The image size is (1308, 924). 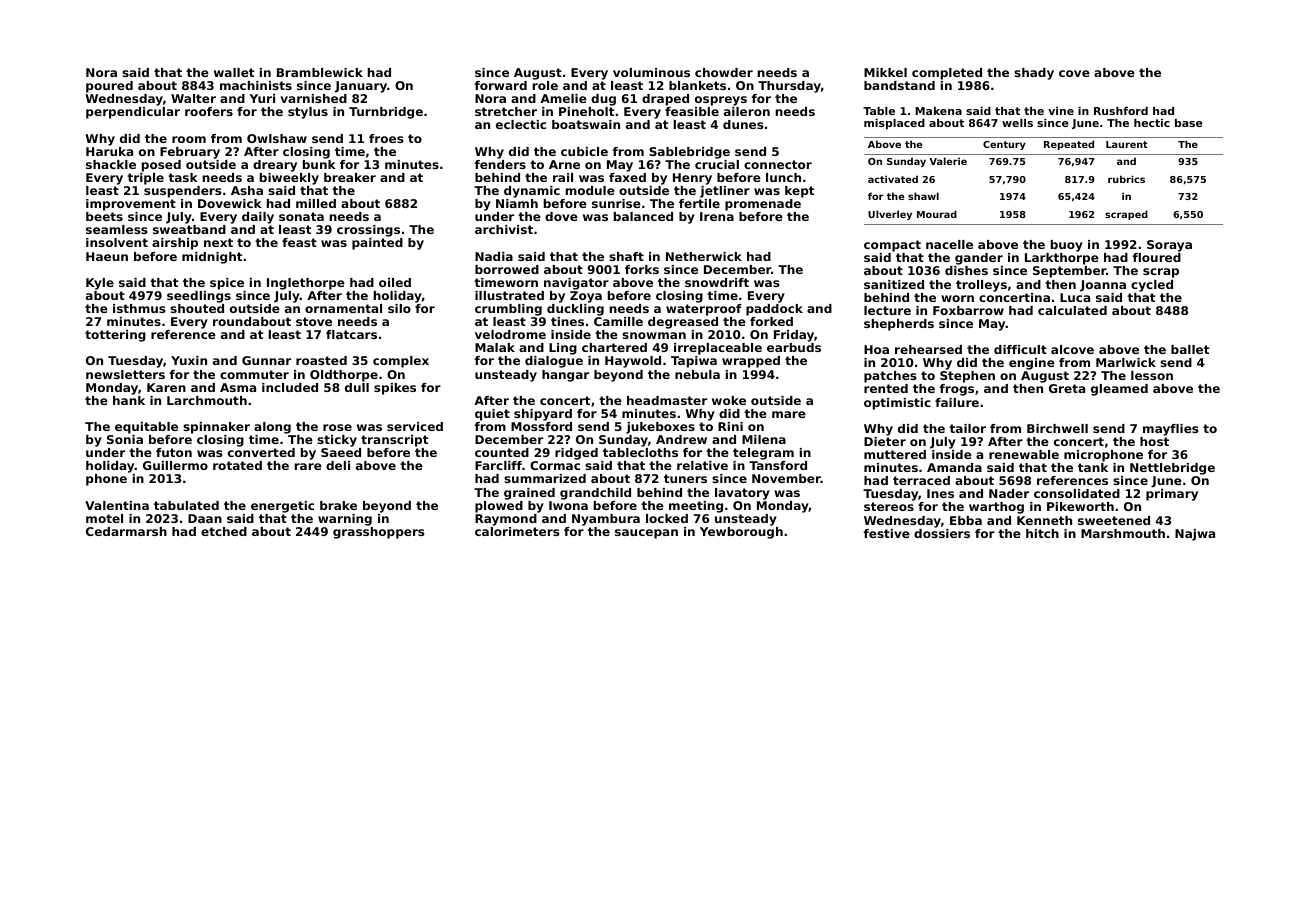 What do you see at coordinates (966, 270) in the screenshot?
I see `dishes` at bounding box center [966, 270].
